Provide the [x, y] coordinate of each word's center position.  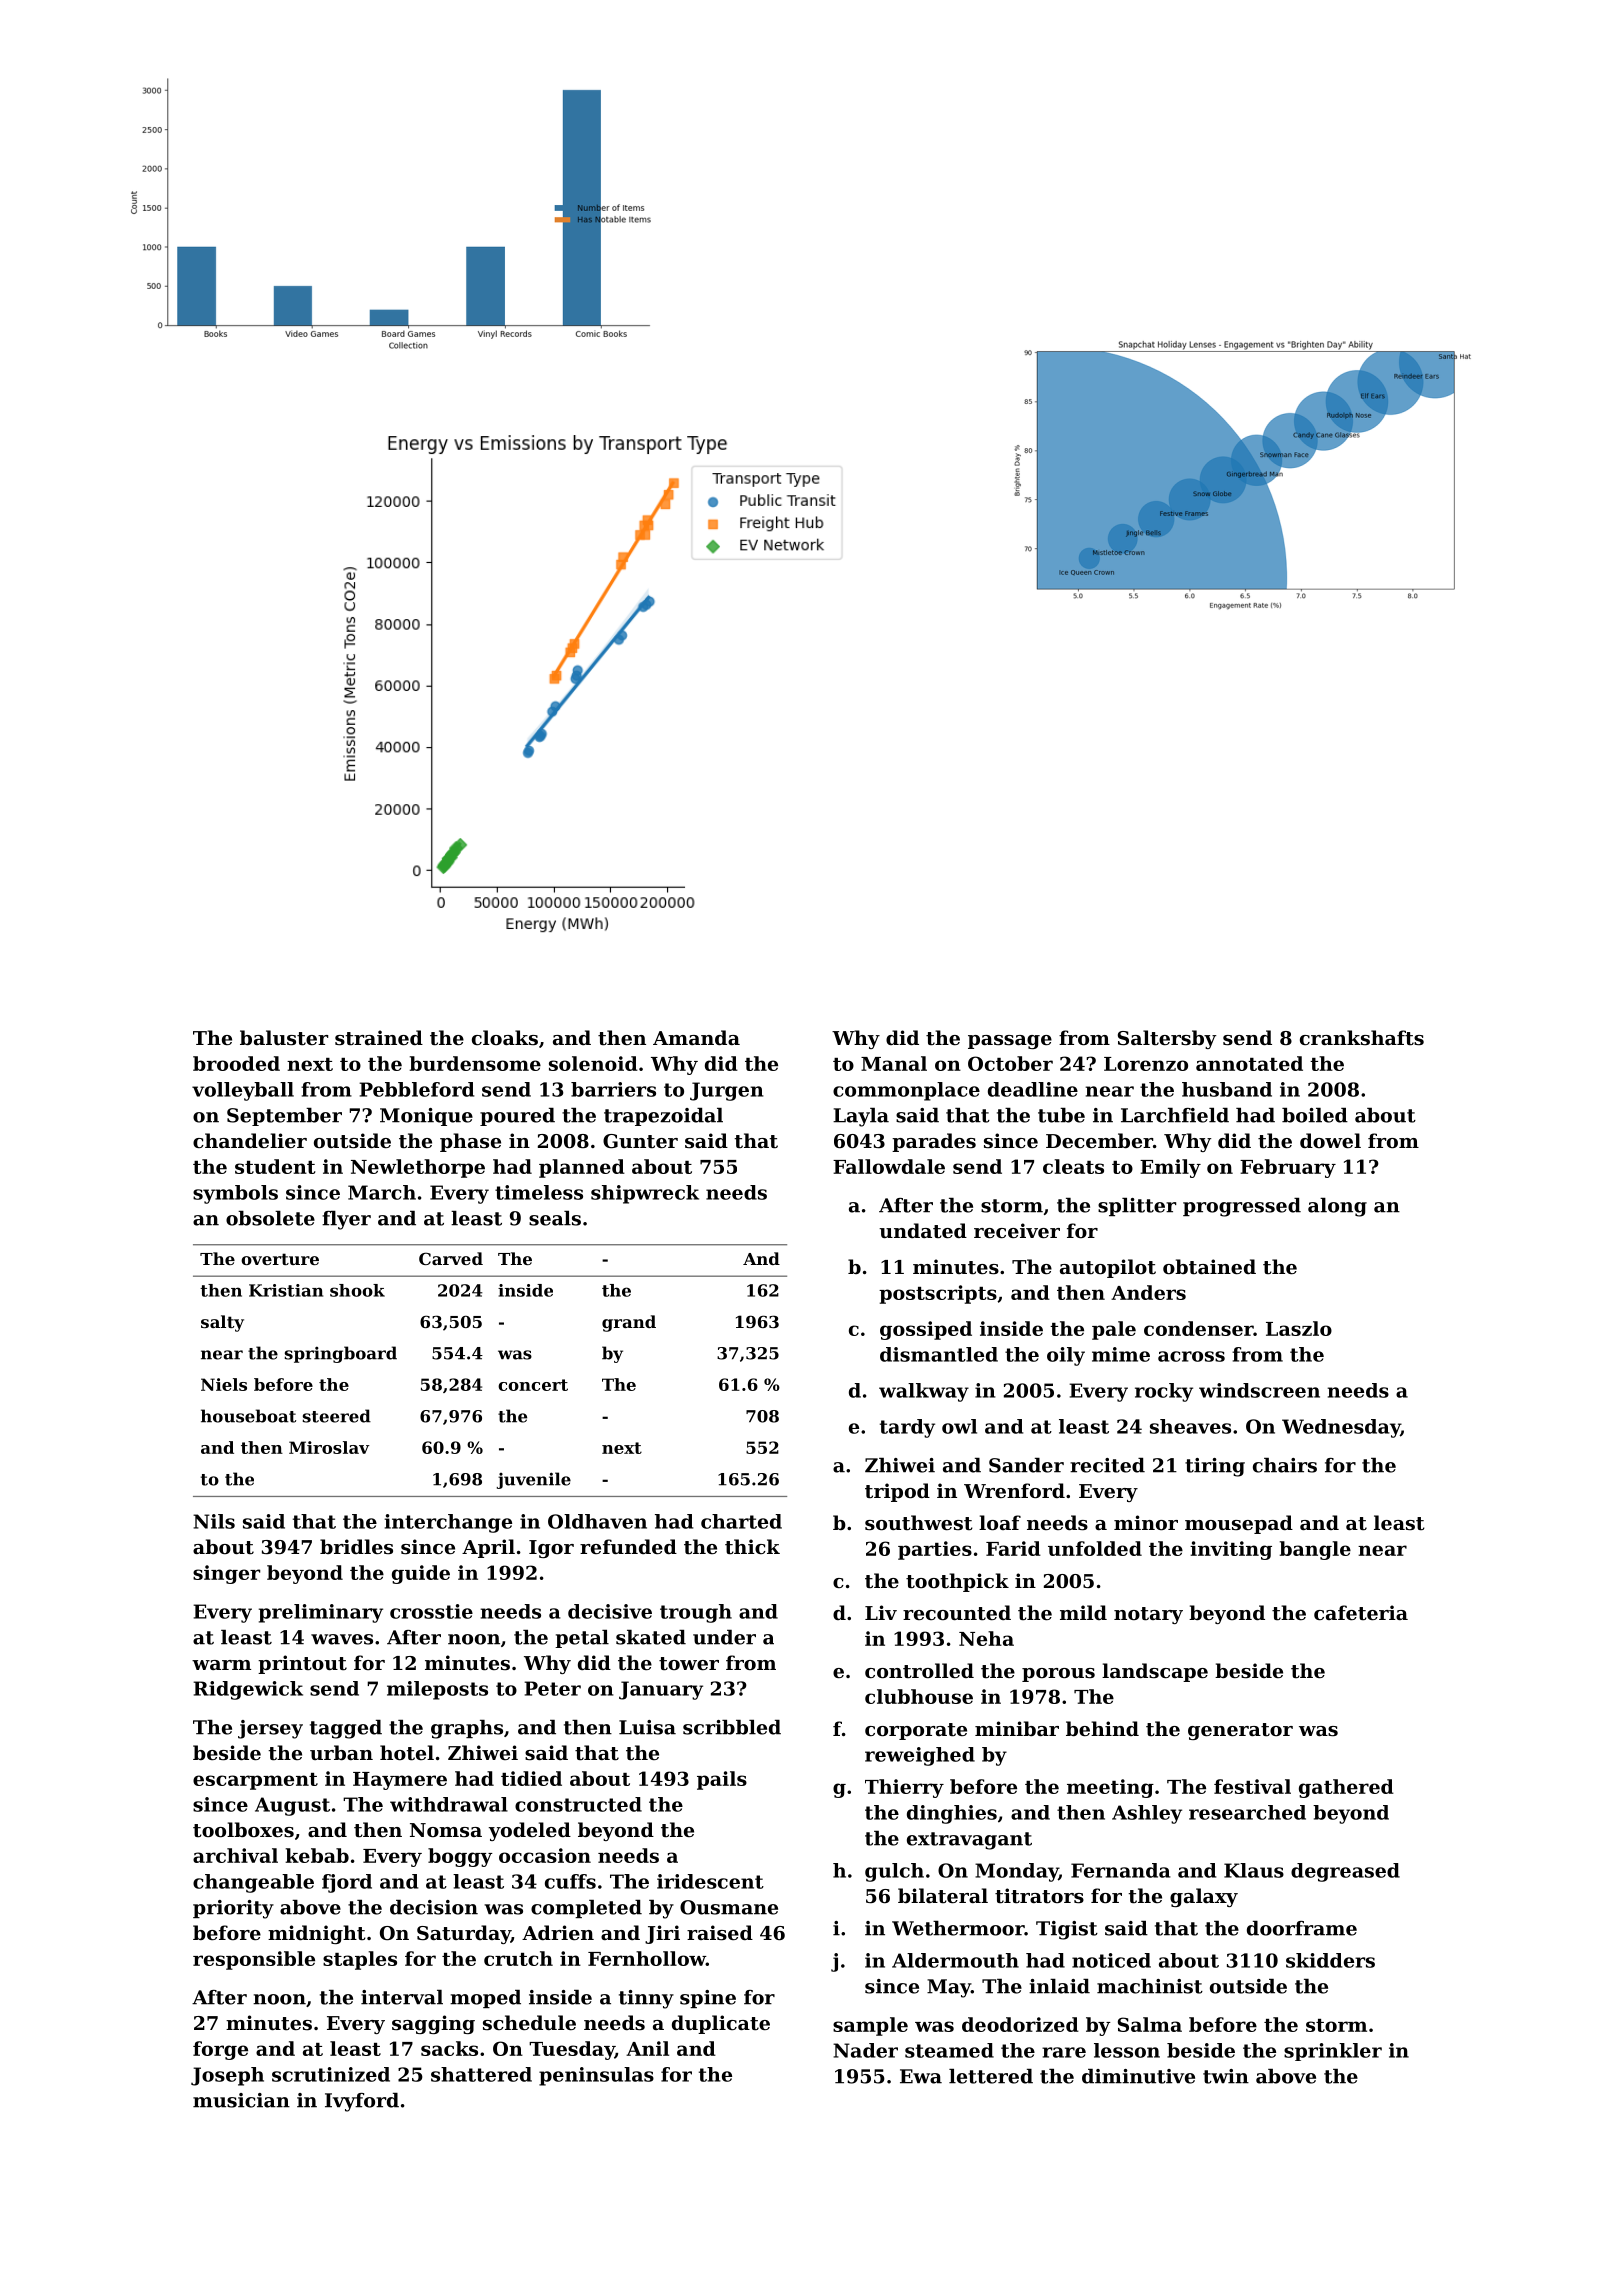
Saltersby [1167, 1039]
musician [241, 2100]
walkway [924, 1392]
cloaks [505, 1037]
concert [533, 1385]
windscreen [1259, 1390]
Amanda [696, 1037]
